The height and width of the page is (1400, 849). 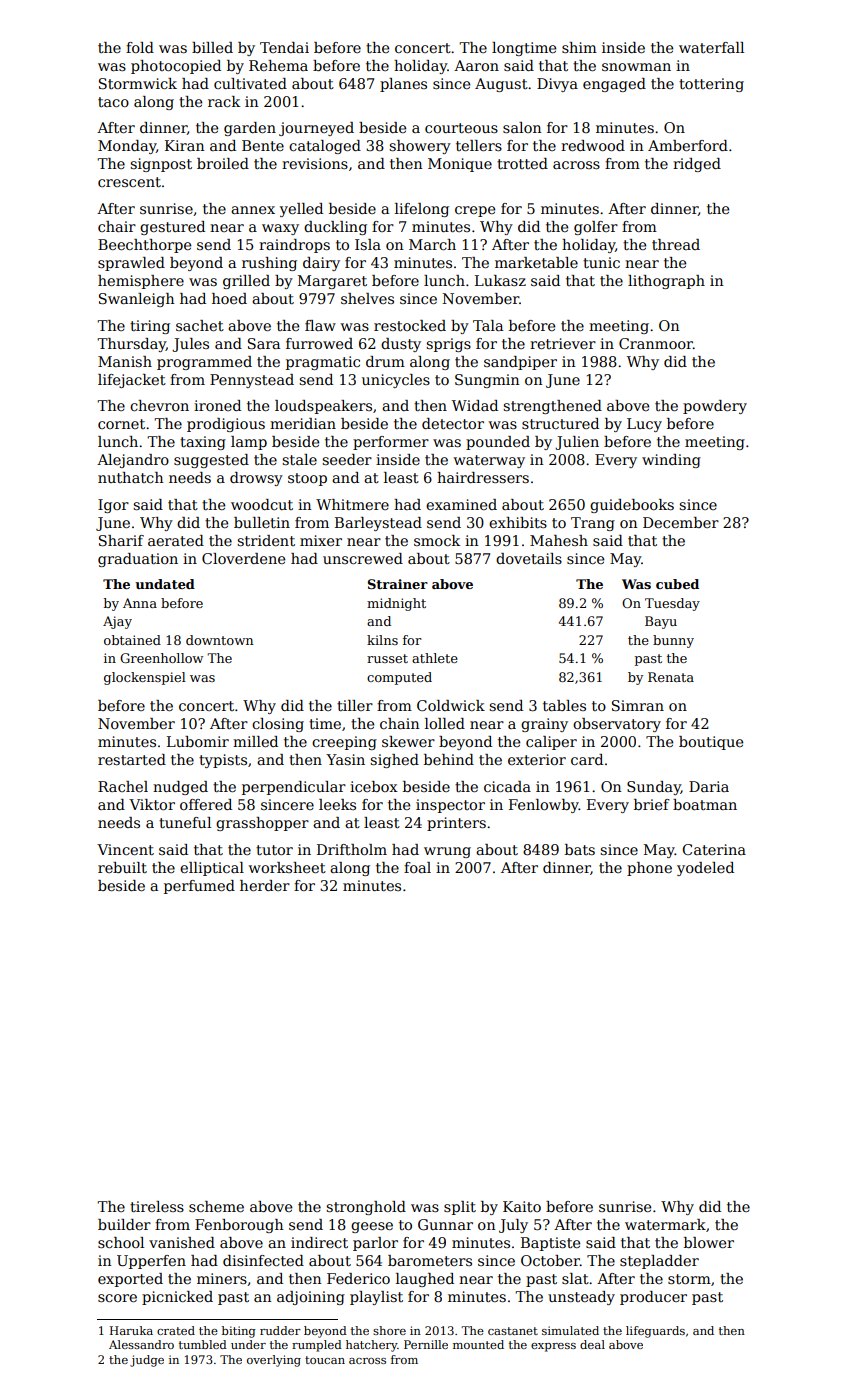 What do you see at coordinates (252, 381) in the page?
I see `Pennystead` at bounding box center [252, 381].
